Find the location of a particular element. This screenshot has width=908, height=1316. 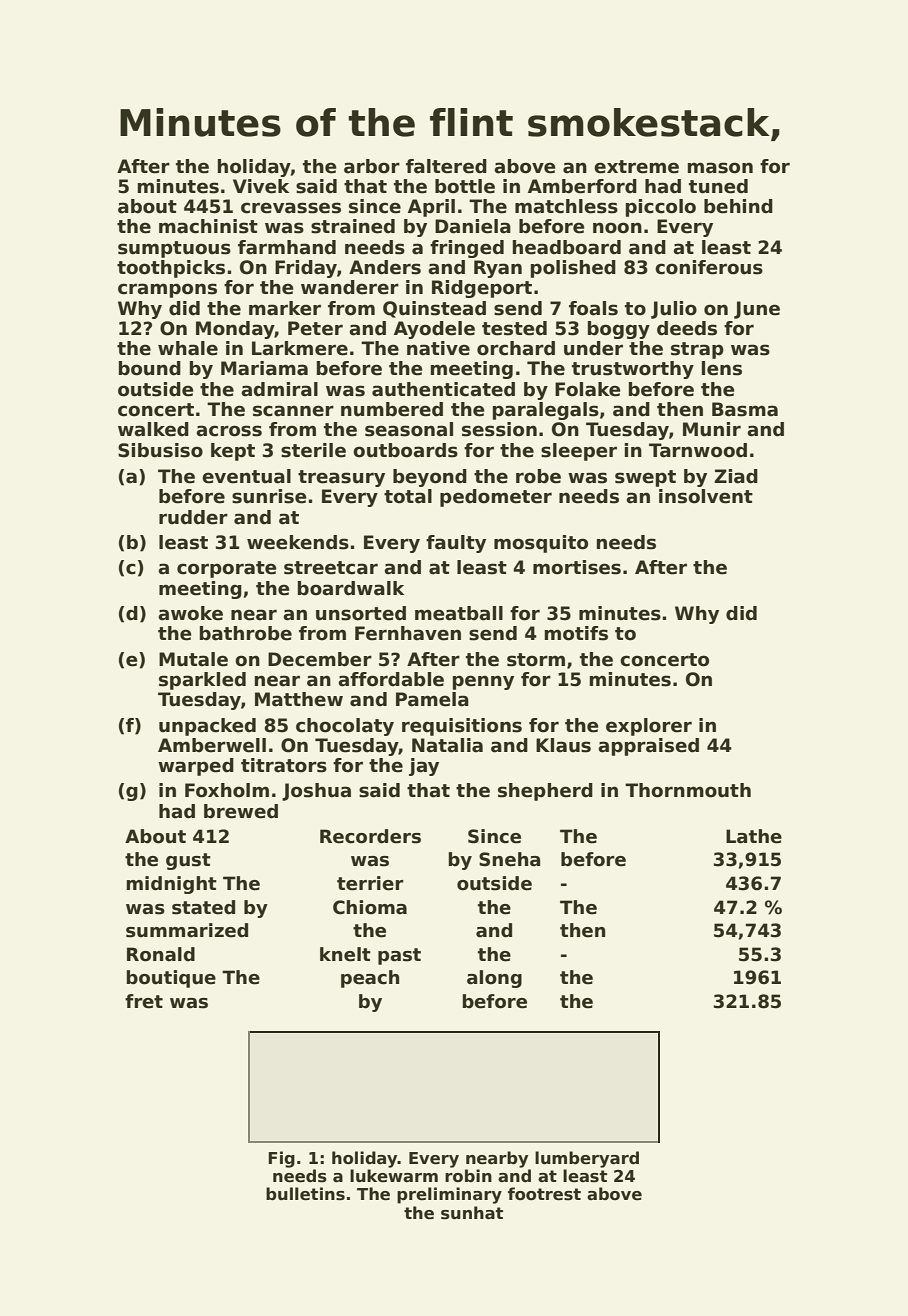

titrators is located at coordinates (284, 765).
